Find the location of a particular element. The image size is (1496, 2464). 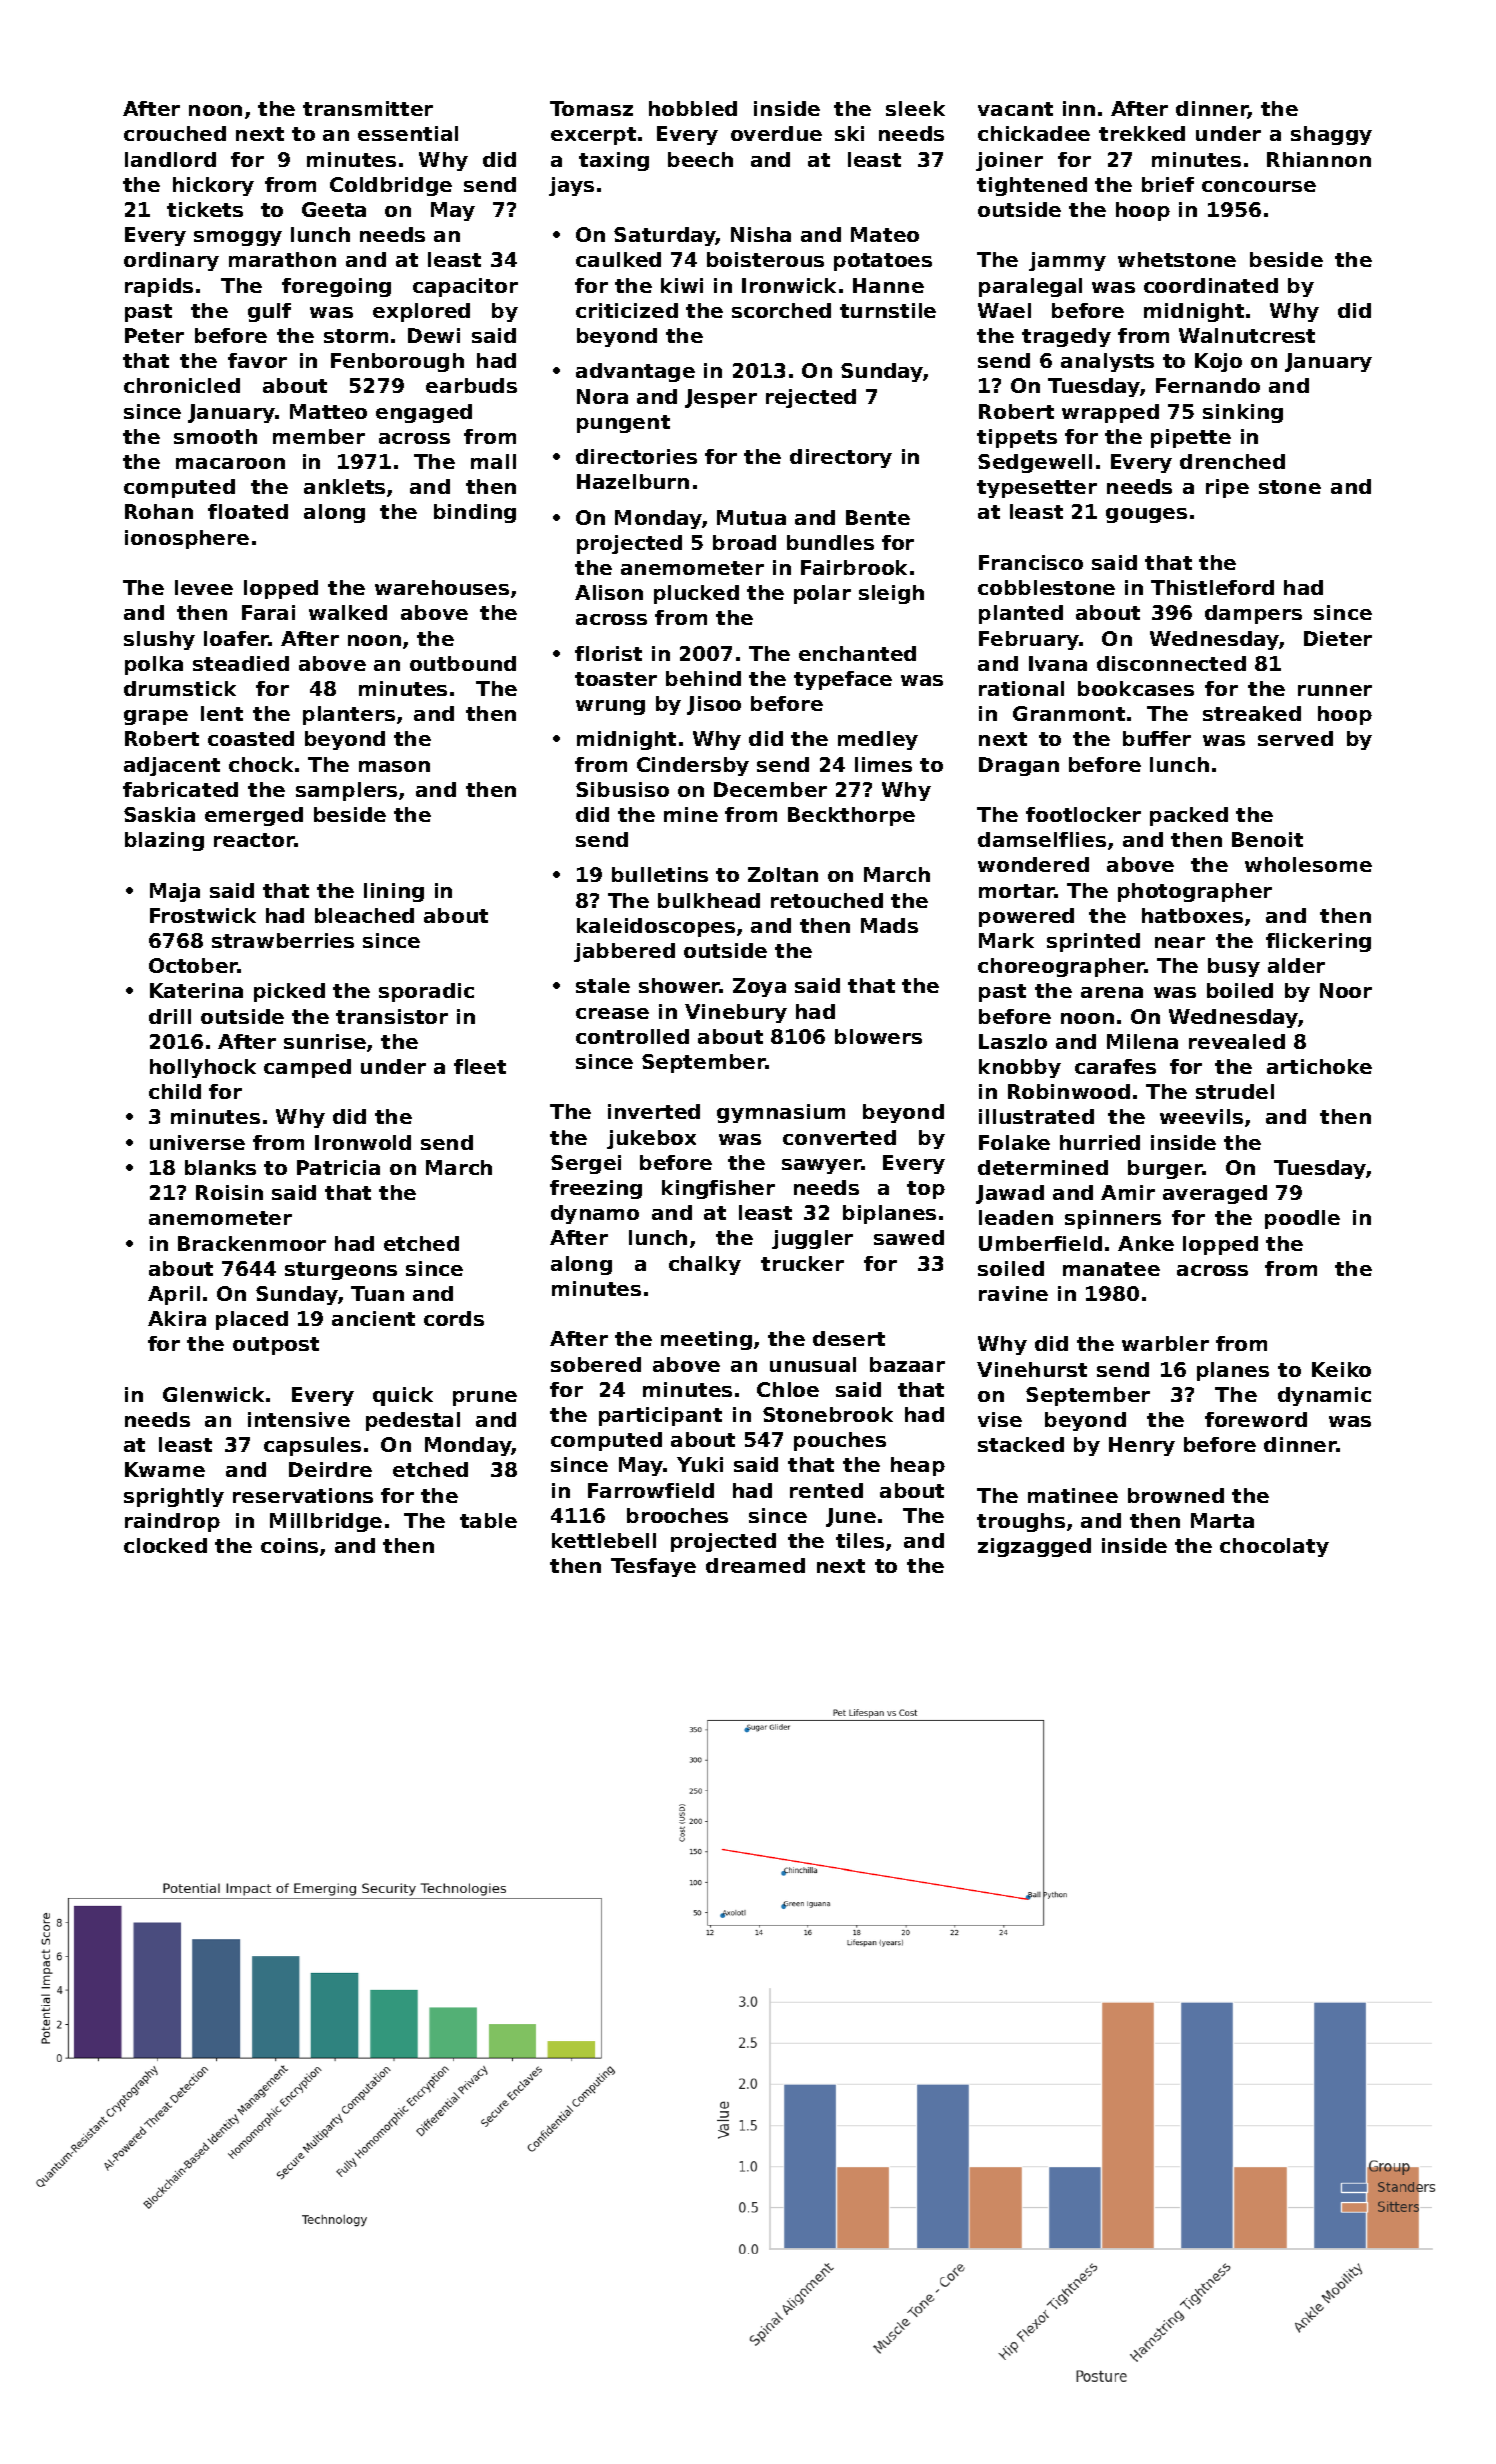

sleek is located at coordinates (915, 108).
